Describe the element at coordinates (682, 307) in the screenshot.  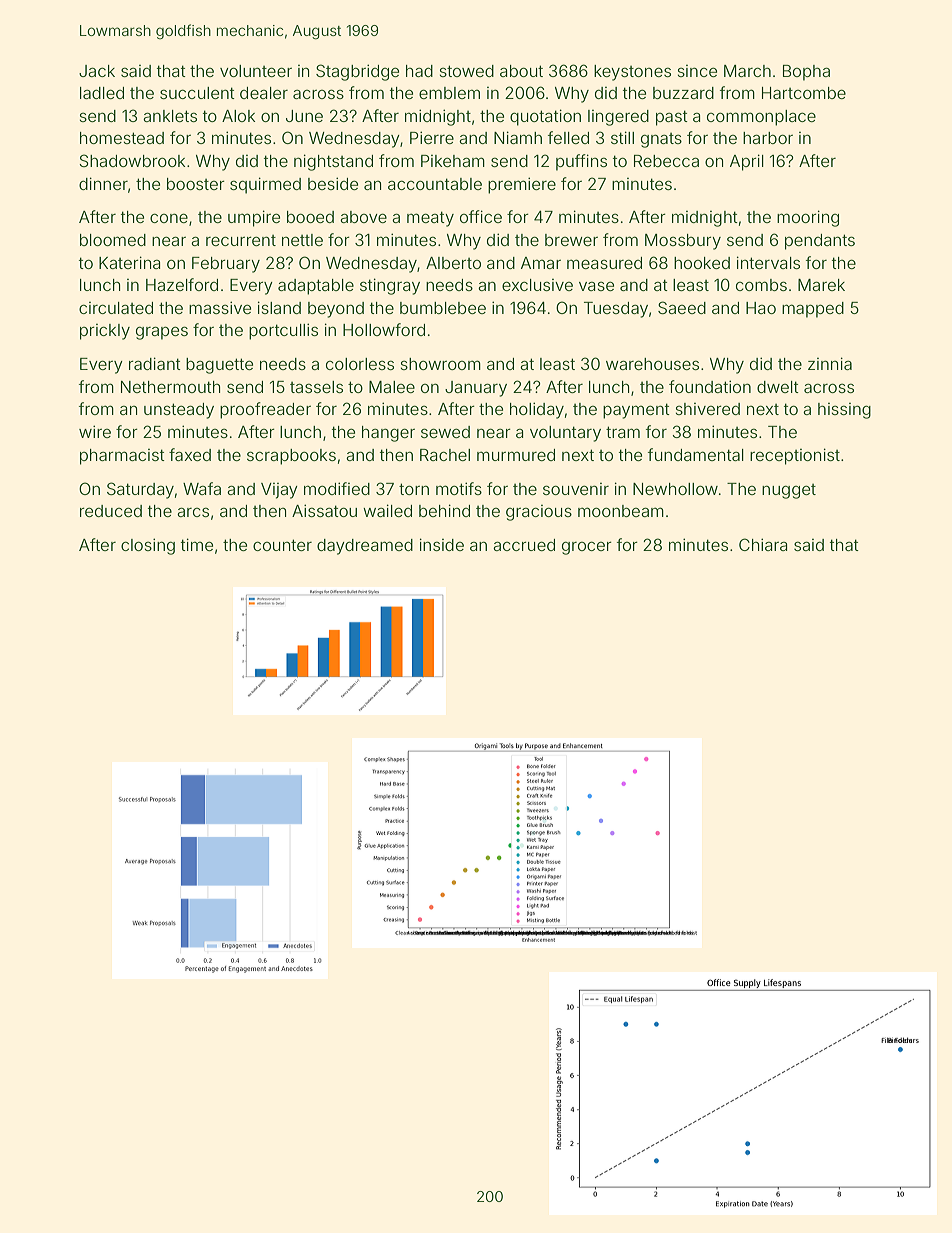
I see `Saeed` at that location.
